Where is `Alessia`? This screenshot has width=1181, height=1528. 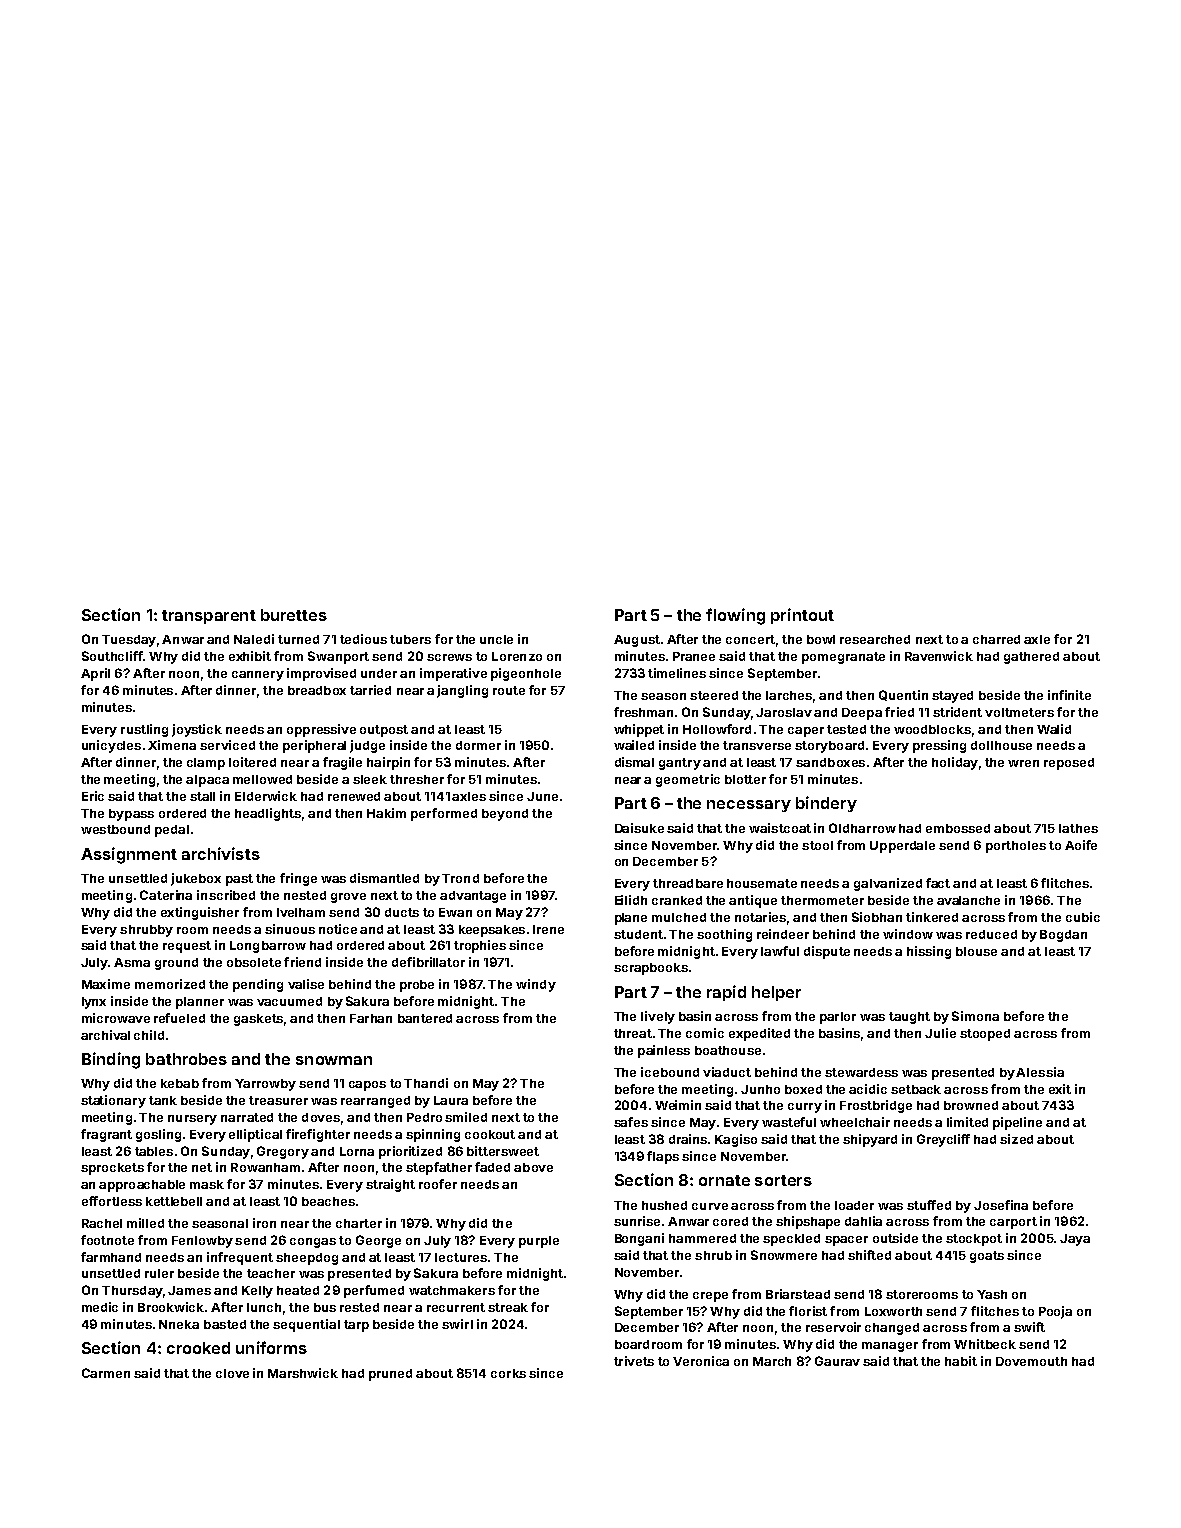 Alessia is located at coordinates (1040, 1072).
